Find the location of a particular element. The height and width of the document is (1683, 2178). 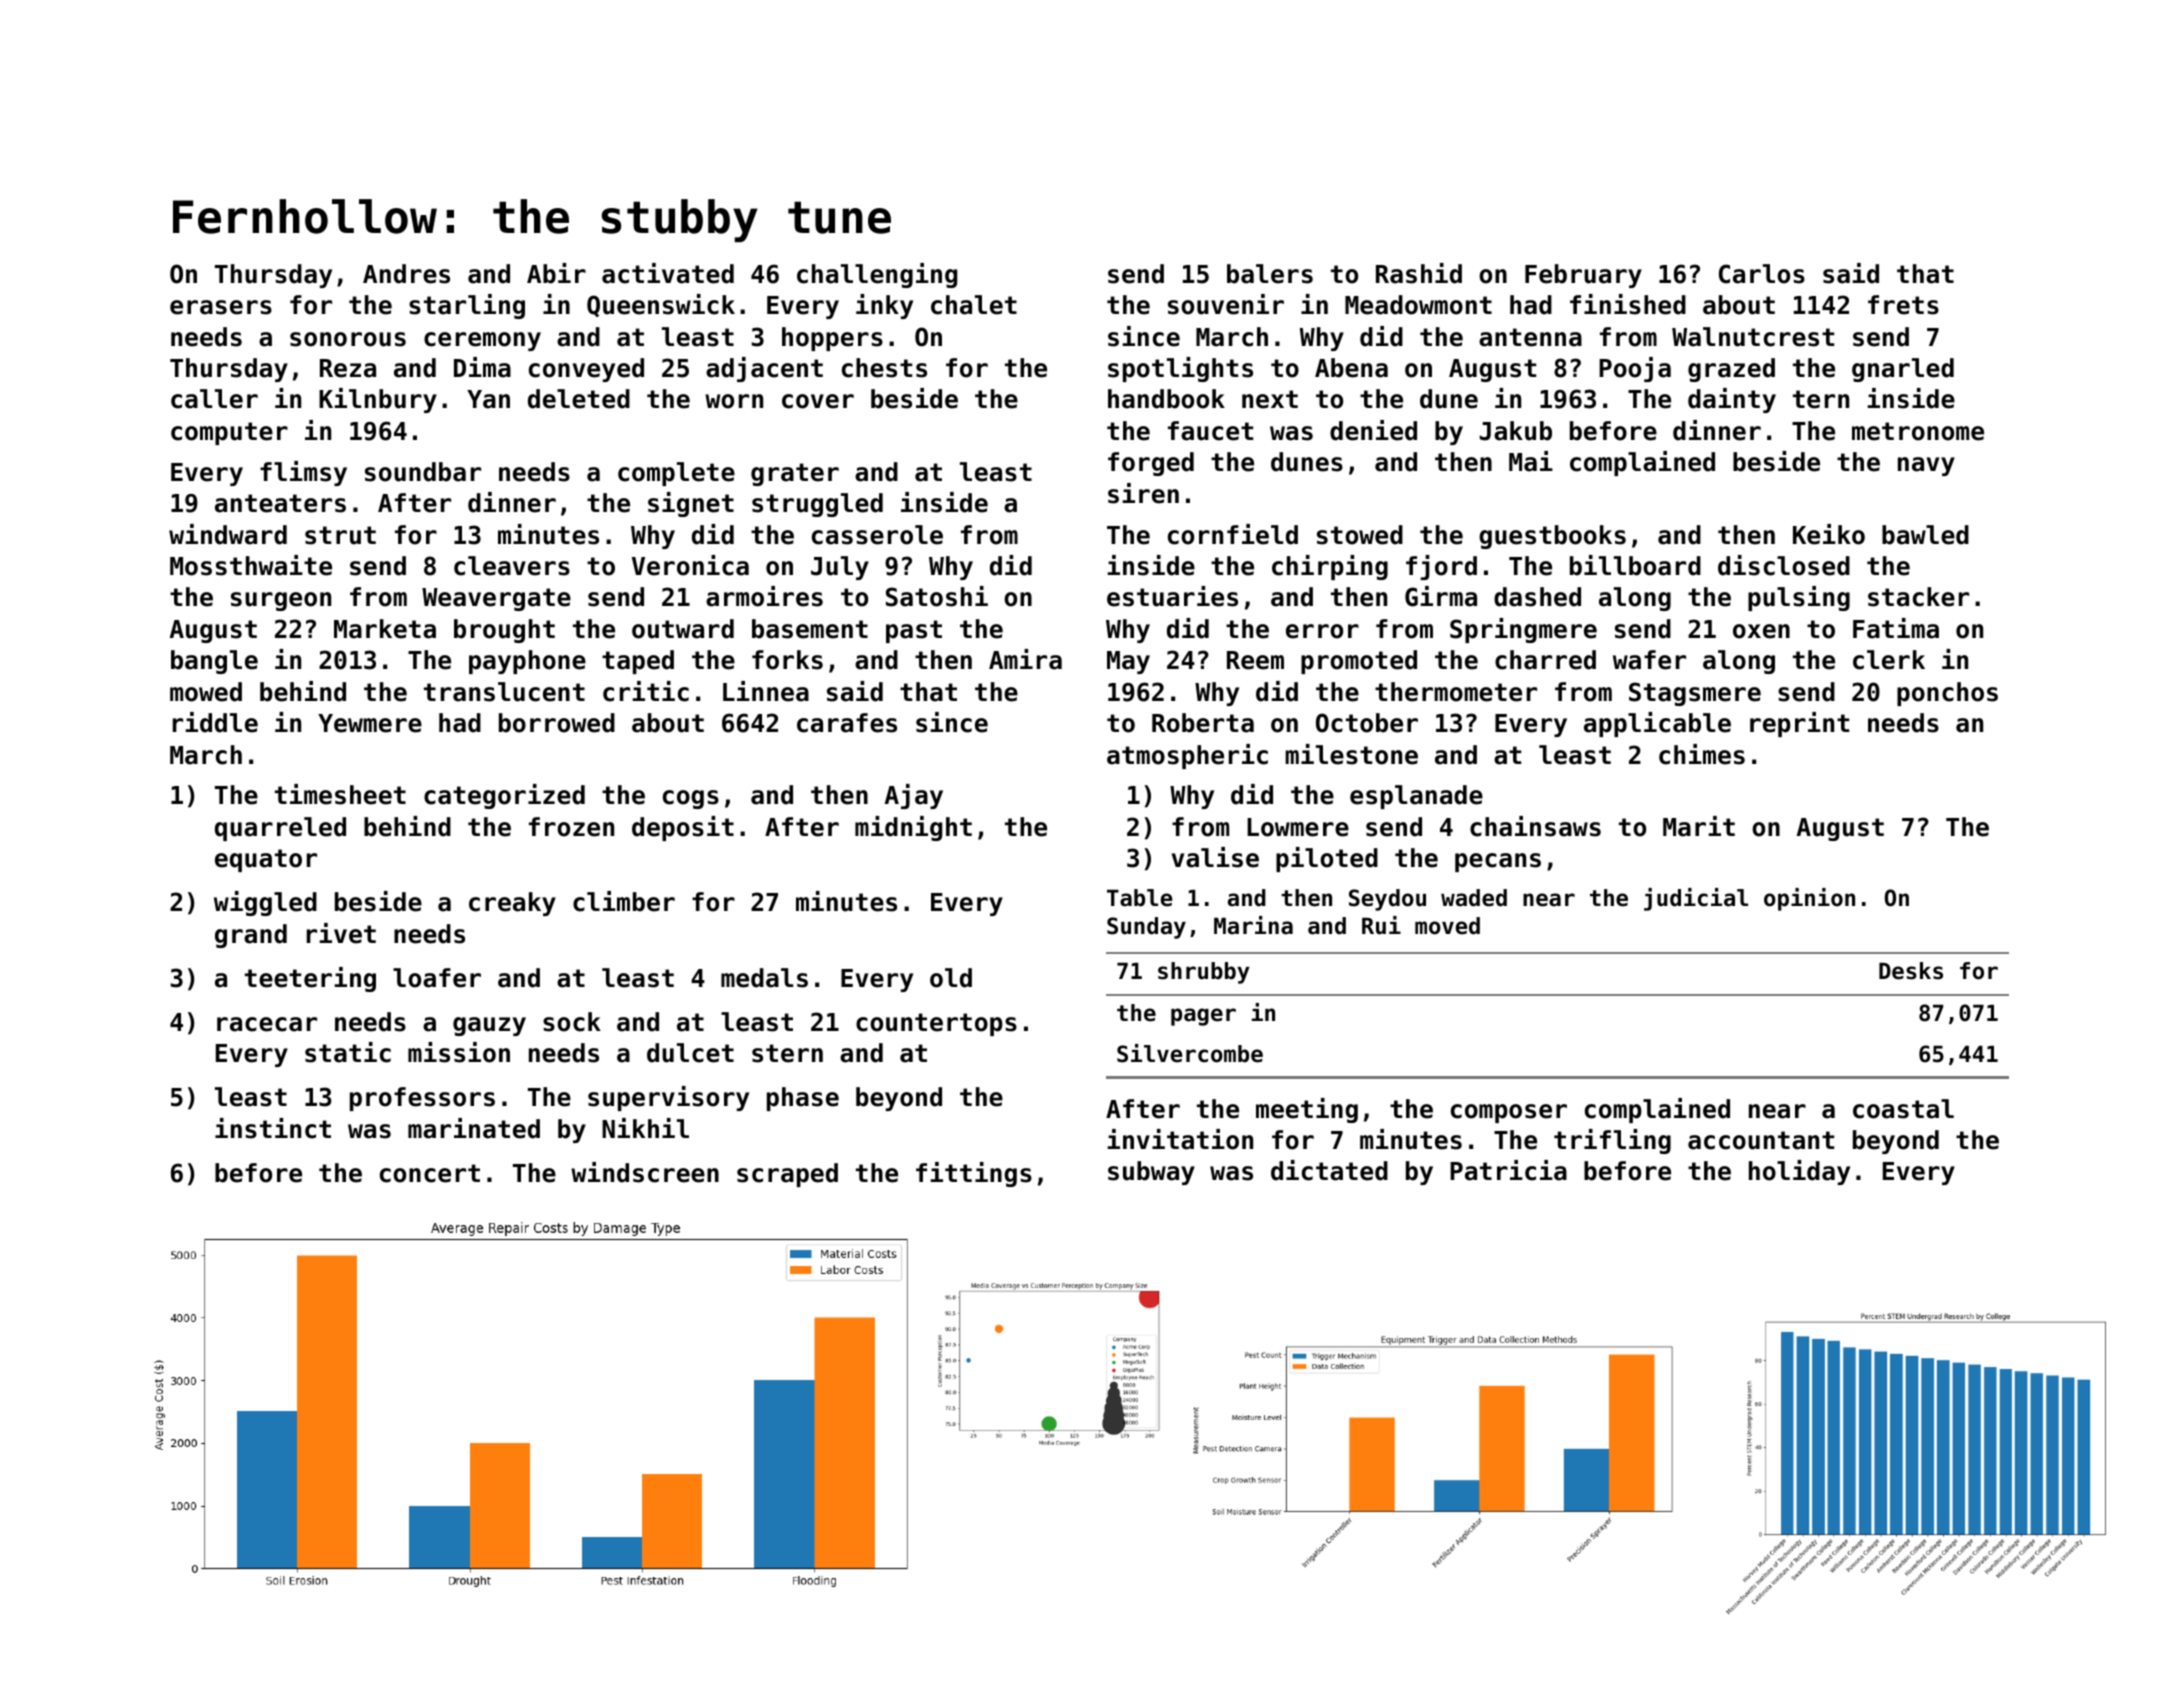

activated is located at coordinates (668, 273).
